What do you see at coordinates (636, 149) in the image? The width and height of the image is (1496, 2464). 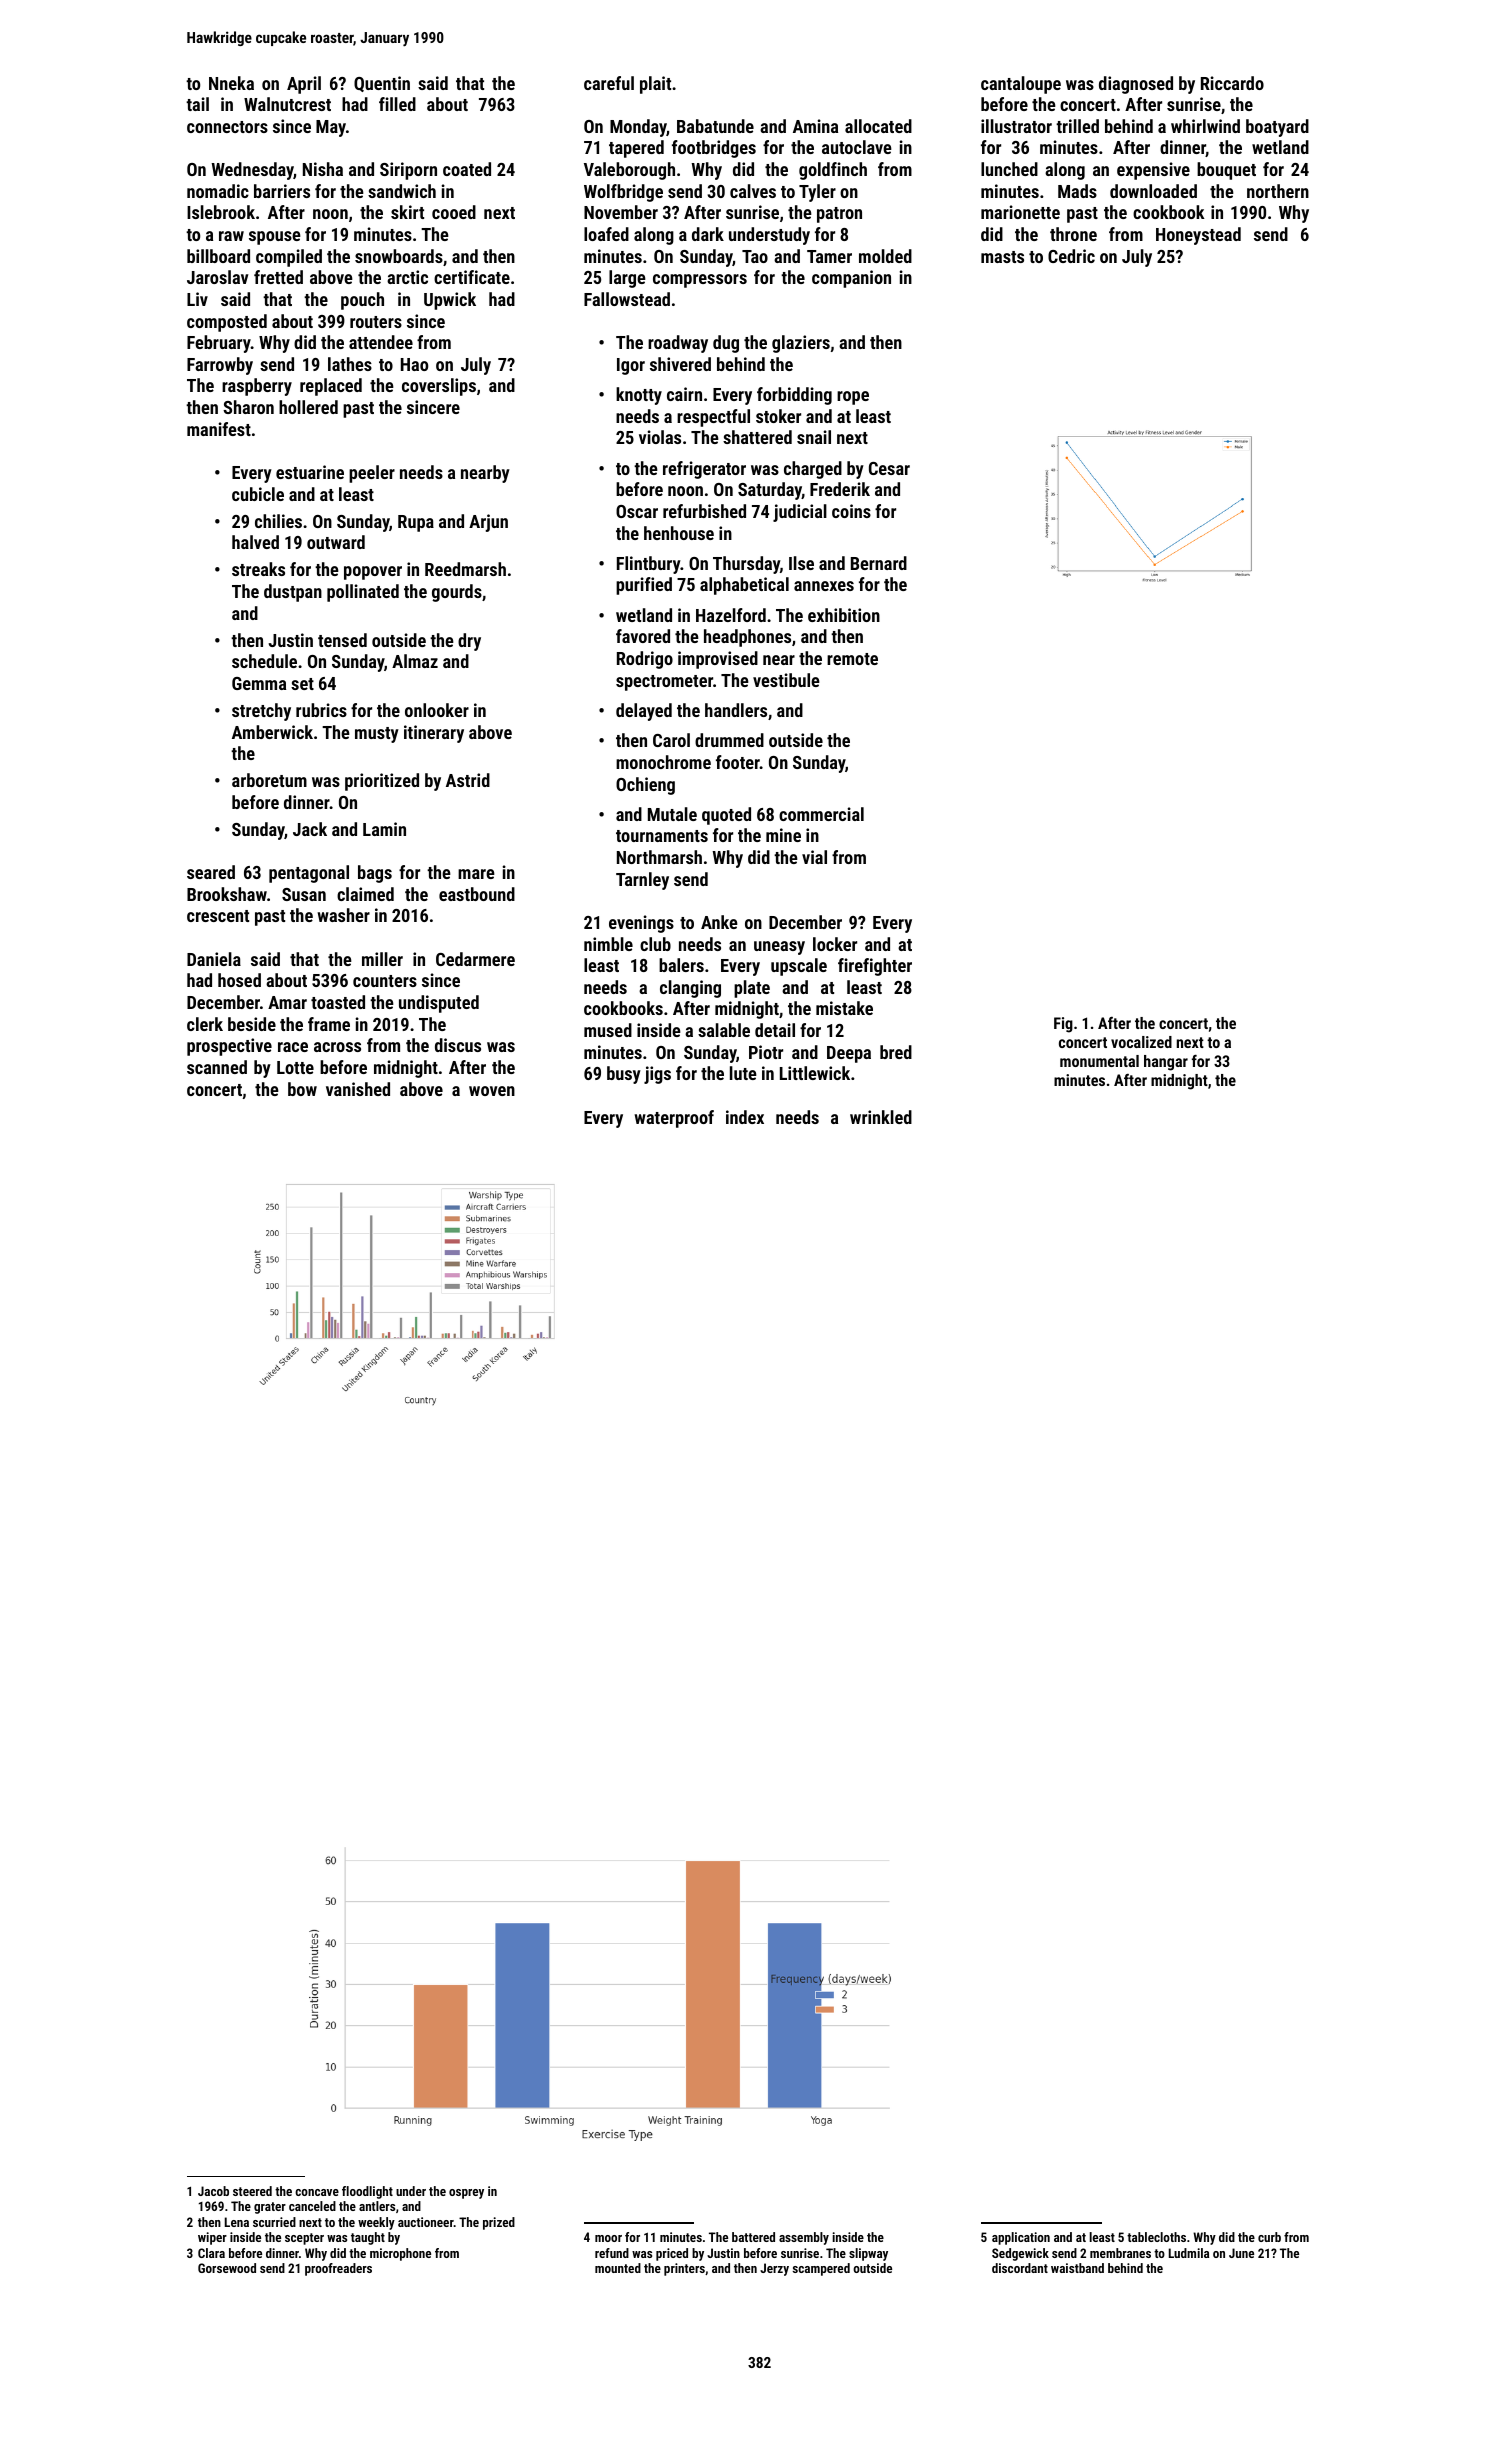 I see `tapered` at bounding box center [636, 149].
